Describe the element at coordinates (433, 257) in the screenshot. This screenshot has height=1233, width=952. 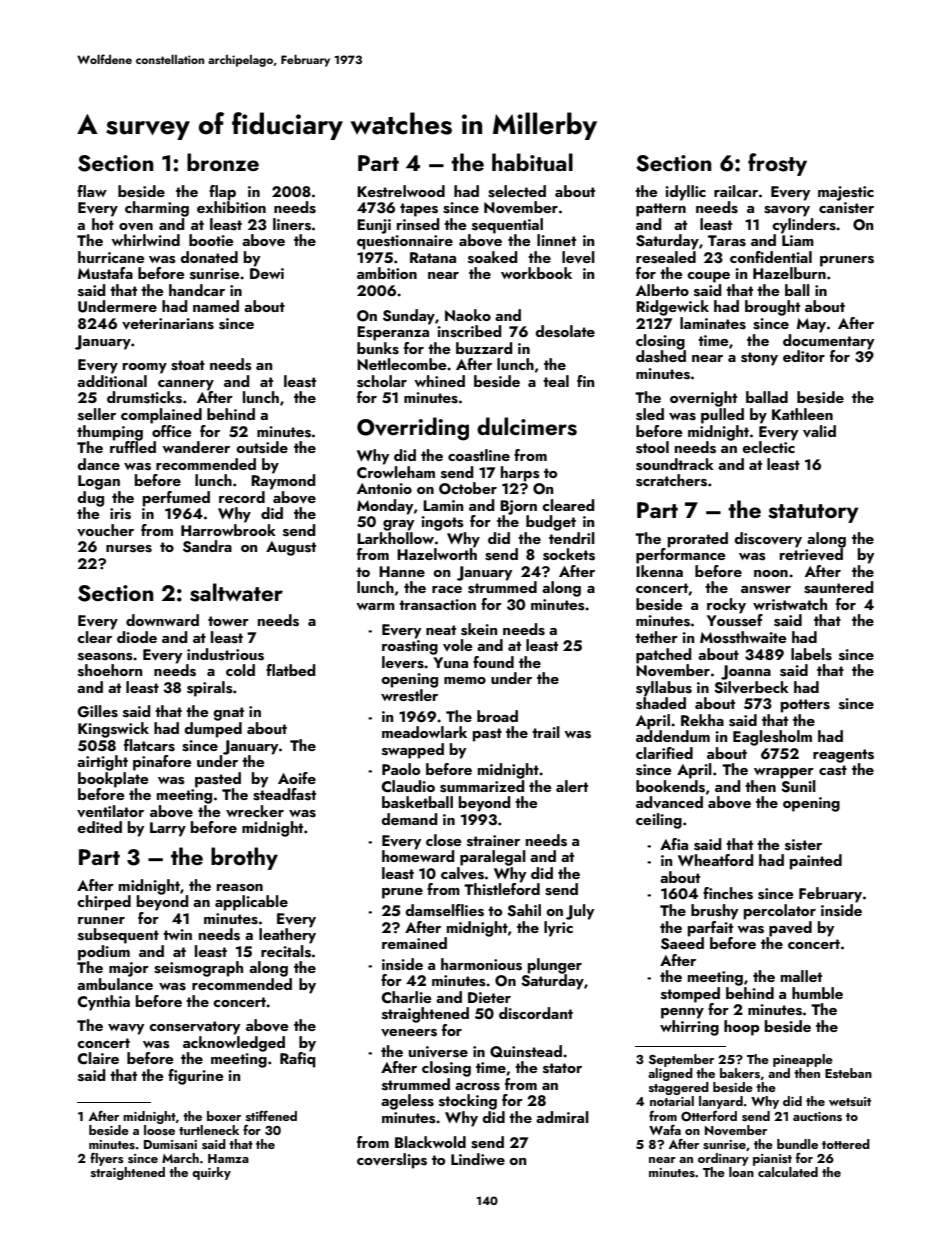
I see `Ratana` at that location.
